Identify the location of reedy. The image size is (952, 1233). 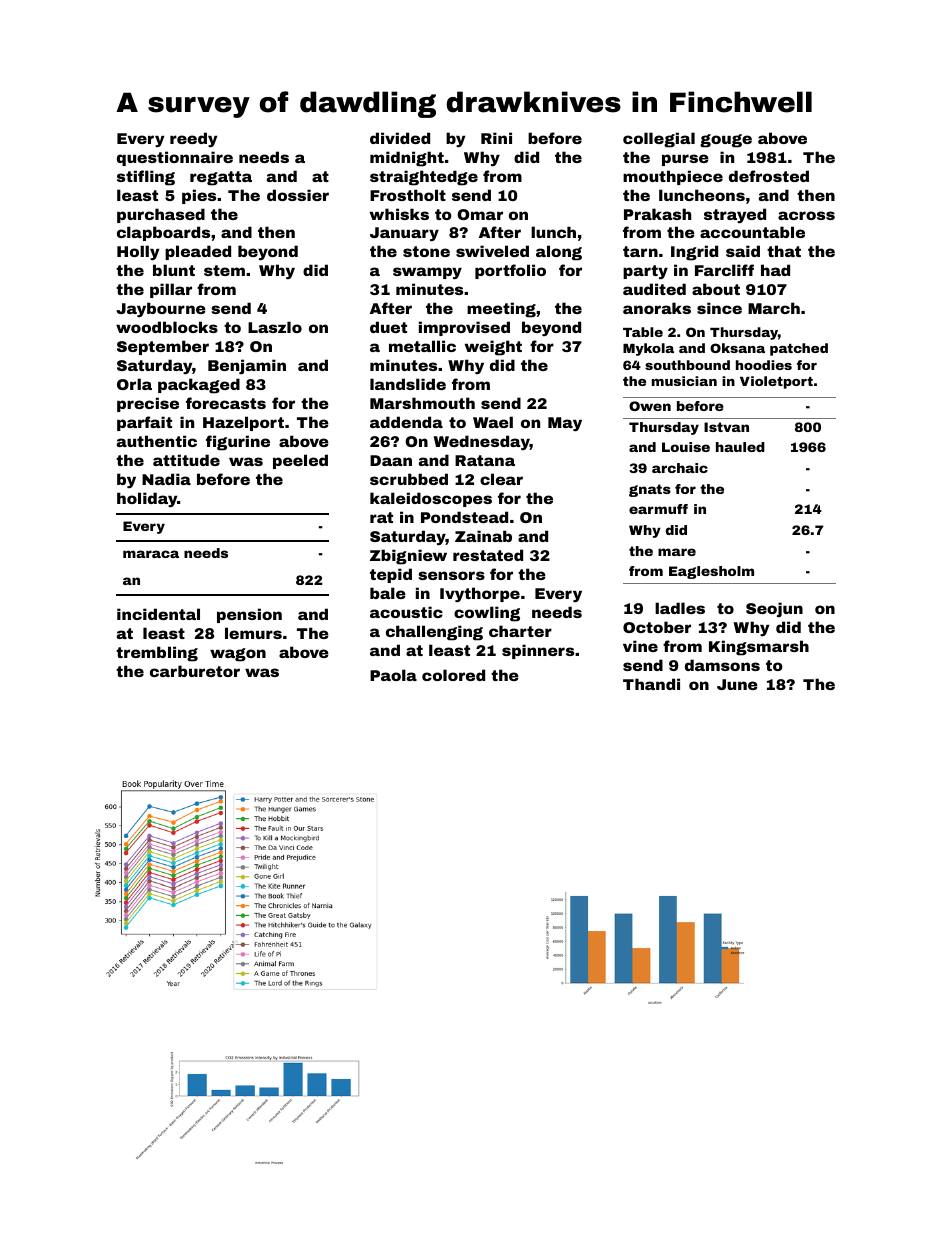
(193, 139).
